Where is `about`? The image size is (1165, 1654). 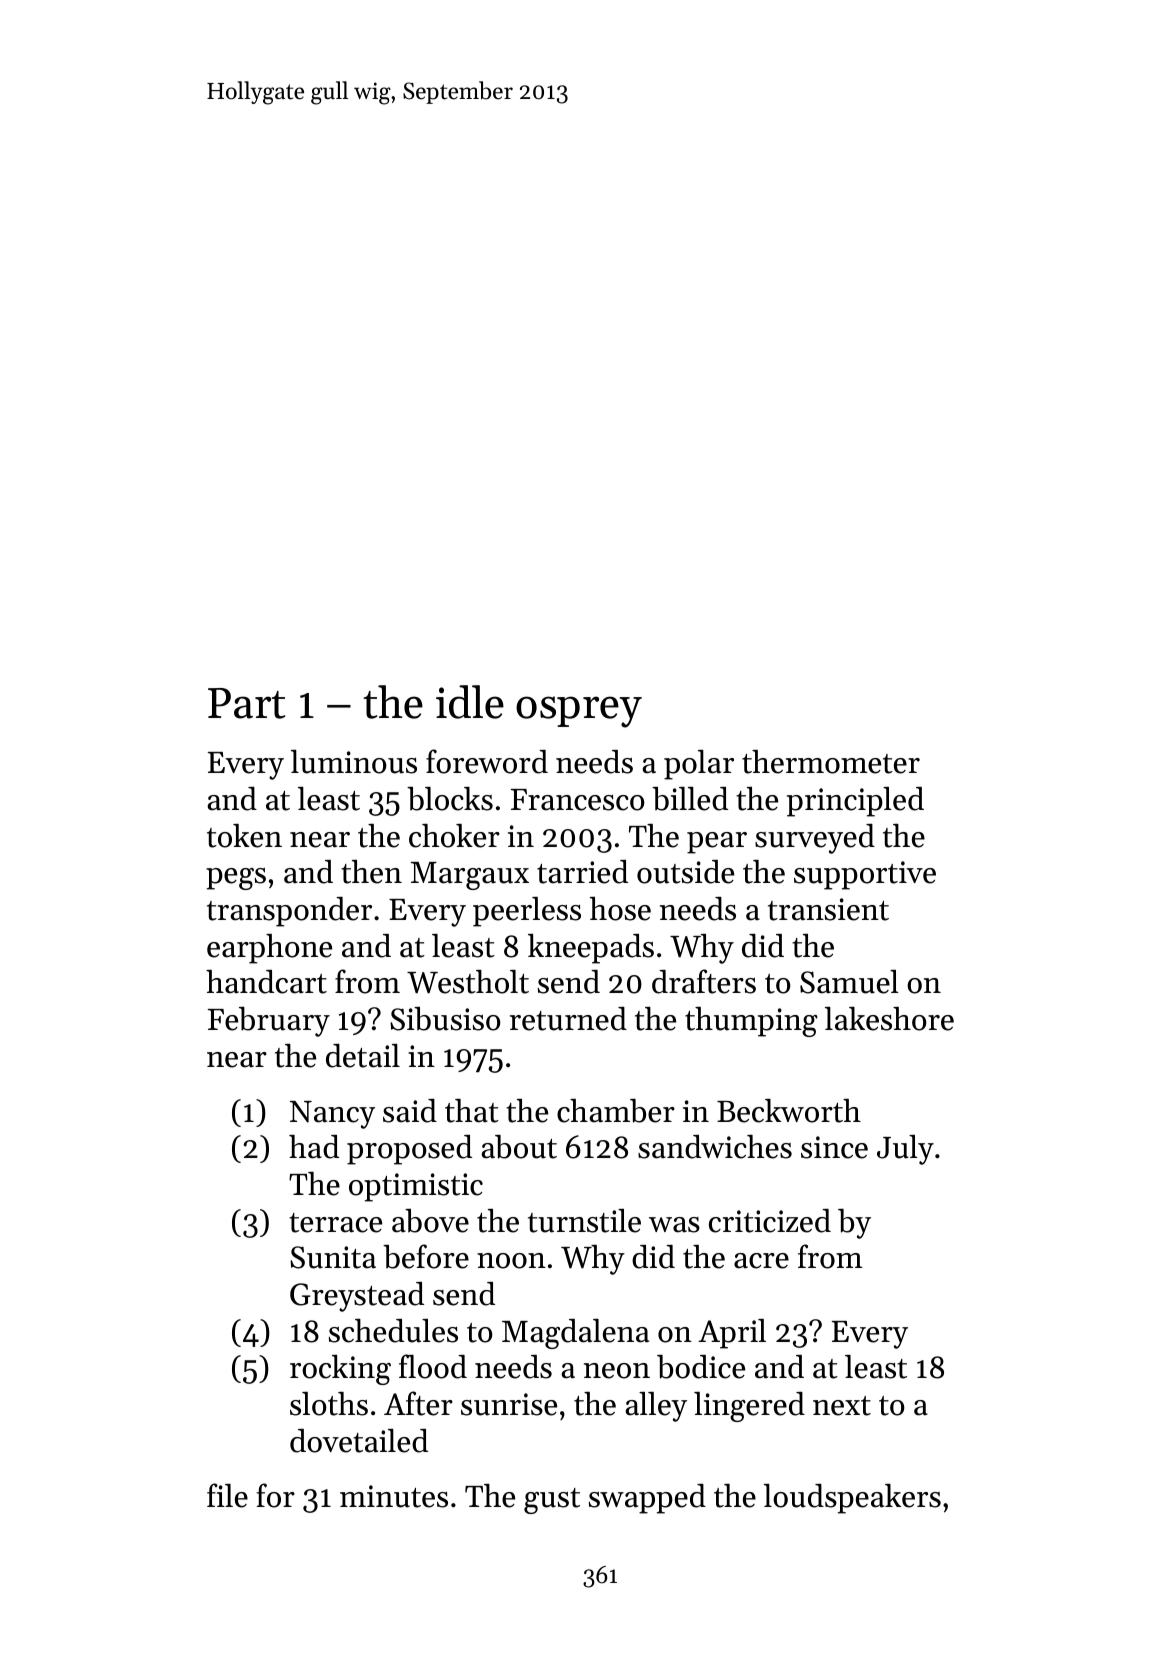 about is located at coordinates (519, 1147).
